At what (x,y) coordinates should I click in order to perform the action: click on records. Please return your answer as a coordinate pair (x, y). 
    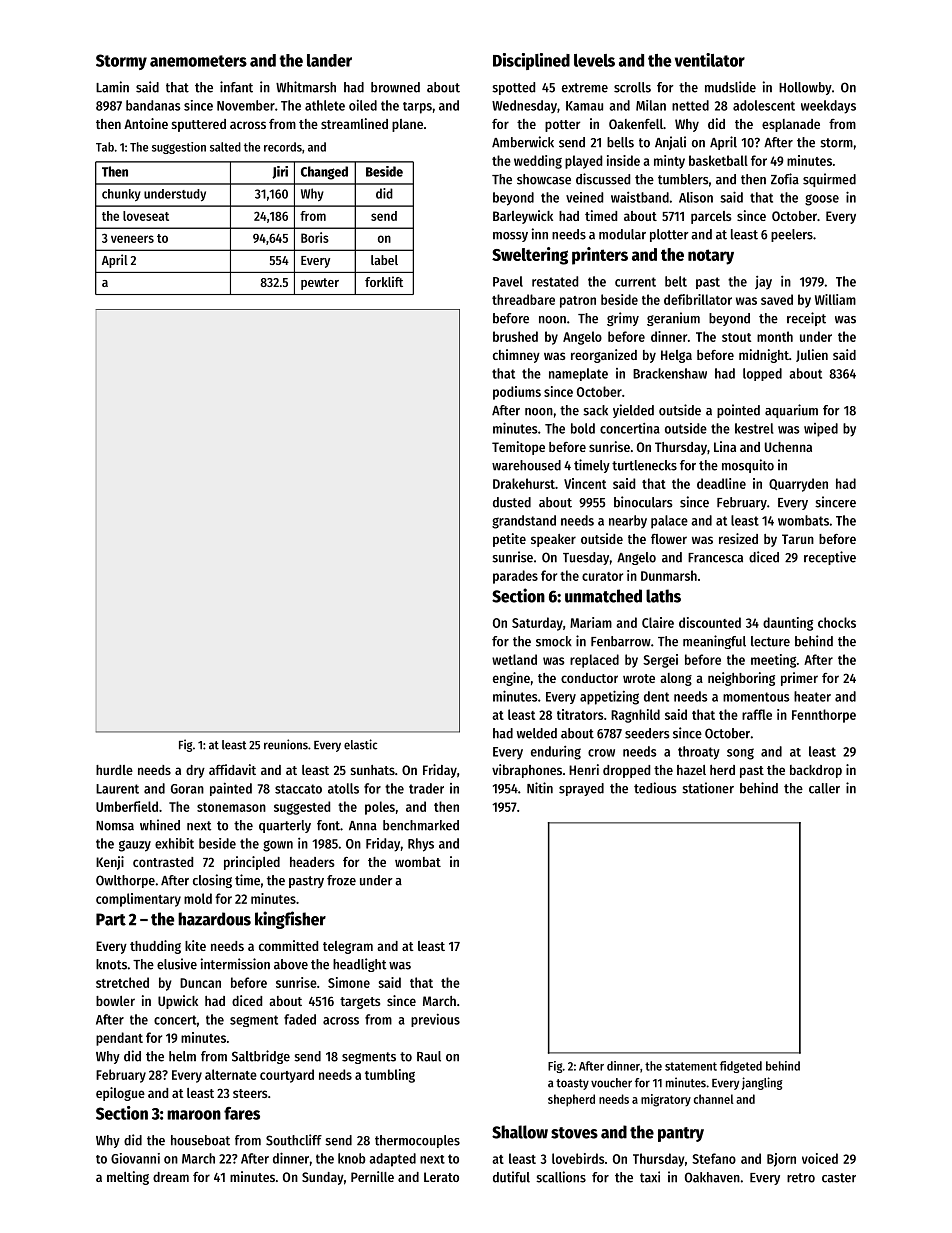
    Looking at the image, I should click on (283, 147).
